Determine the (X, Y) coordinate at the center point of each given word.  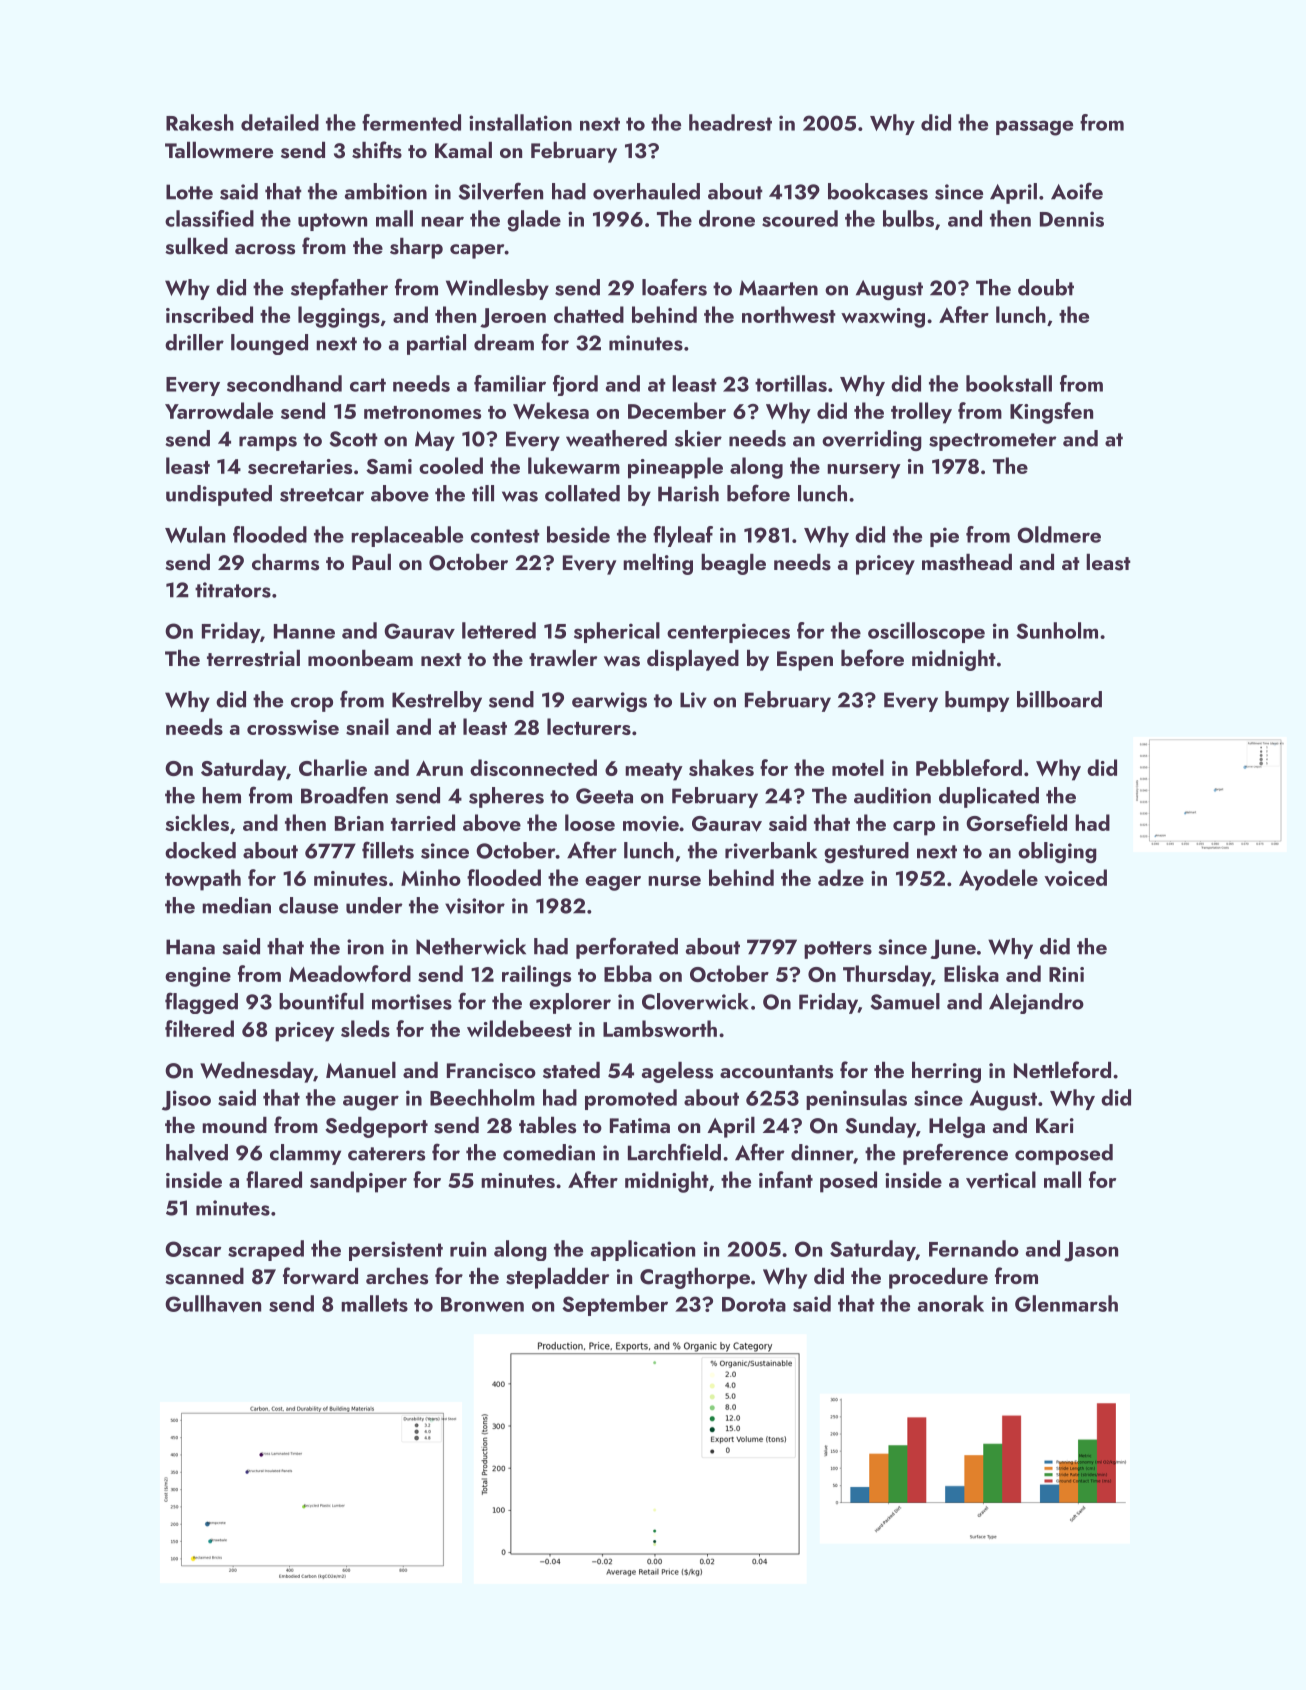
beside (578, 534)
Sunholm (1057, 630)
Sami (389, 466)
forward (320, 1275)
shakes (721, 767)
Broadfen (344, 795)
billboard (1059, 699)
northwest (789, 314)
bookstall (1009, 383)
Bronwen (482, 1304)
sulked (196, 246)
